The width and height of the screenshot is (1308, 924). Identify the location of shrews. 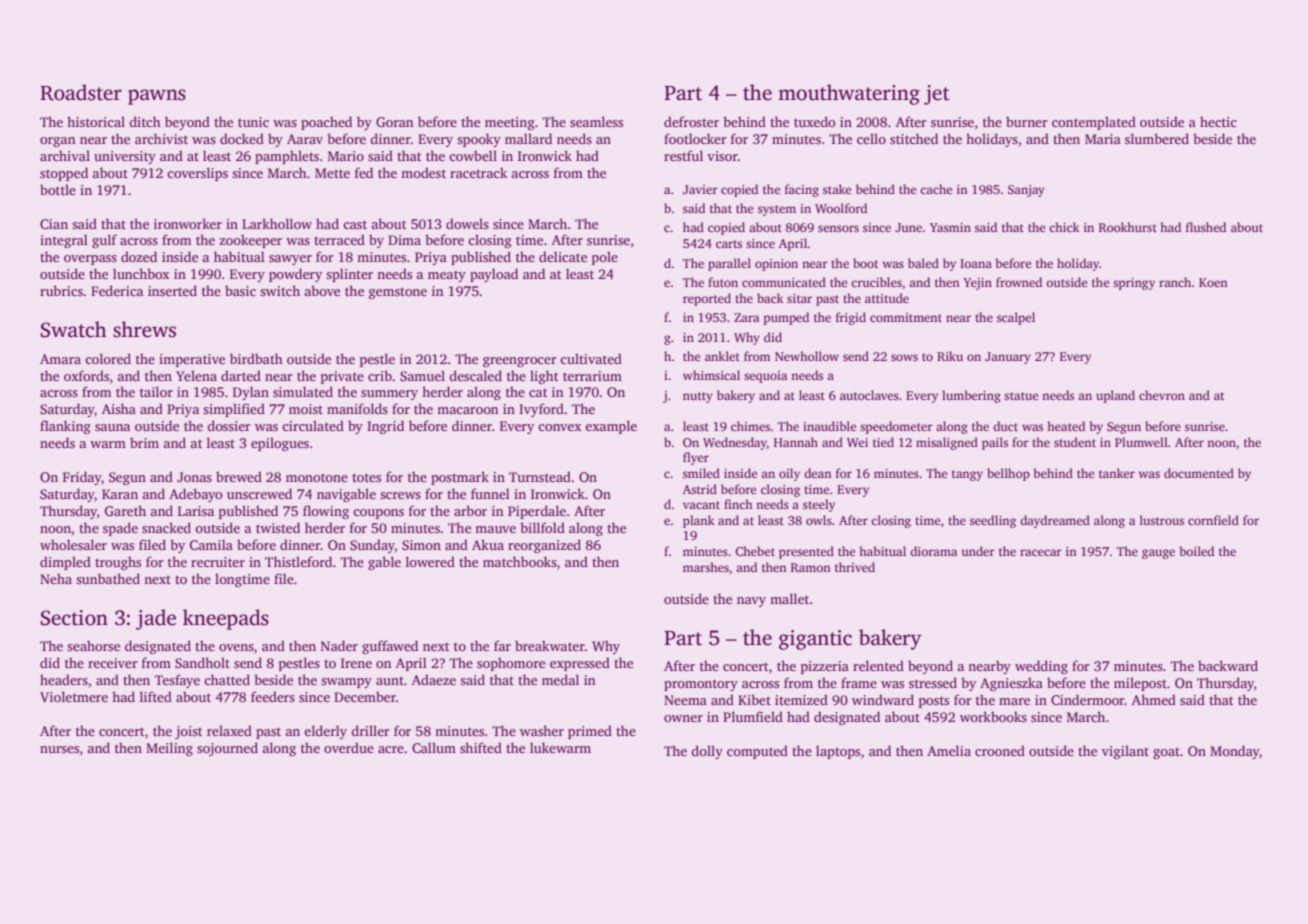
(144, 329).
